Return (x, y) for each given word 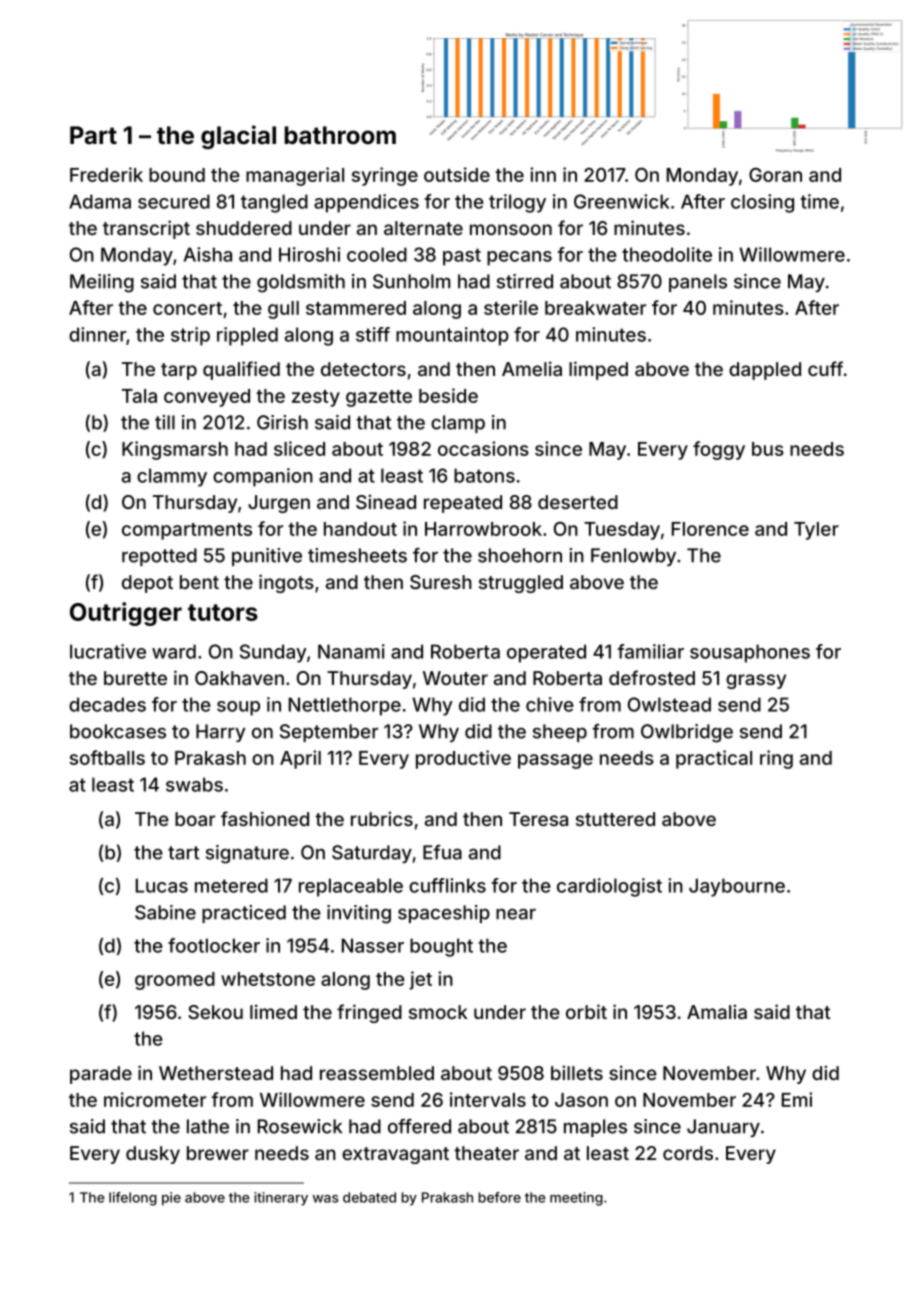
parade (101, 1075)
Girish (282, 422)
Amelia (532, 368)
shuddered (244, 228)
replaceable (351, 887)
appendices (366, 203)
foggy (719, 450)
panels (698, 283)
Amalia (717, 1011)
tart (183, 853)
